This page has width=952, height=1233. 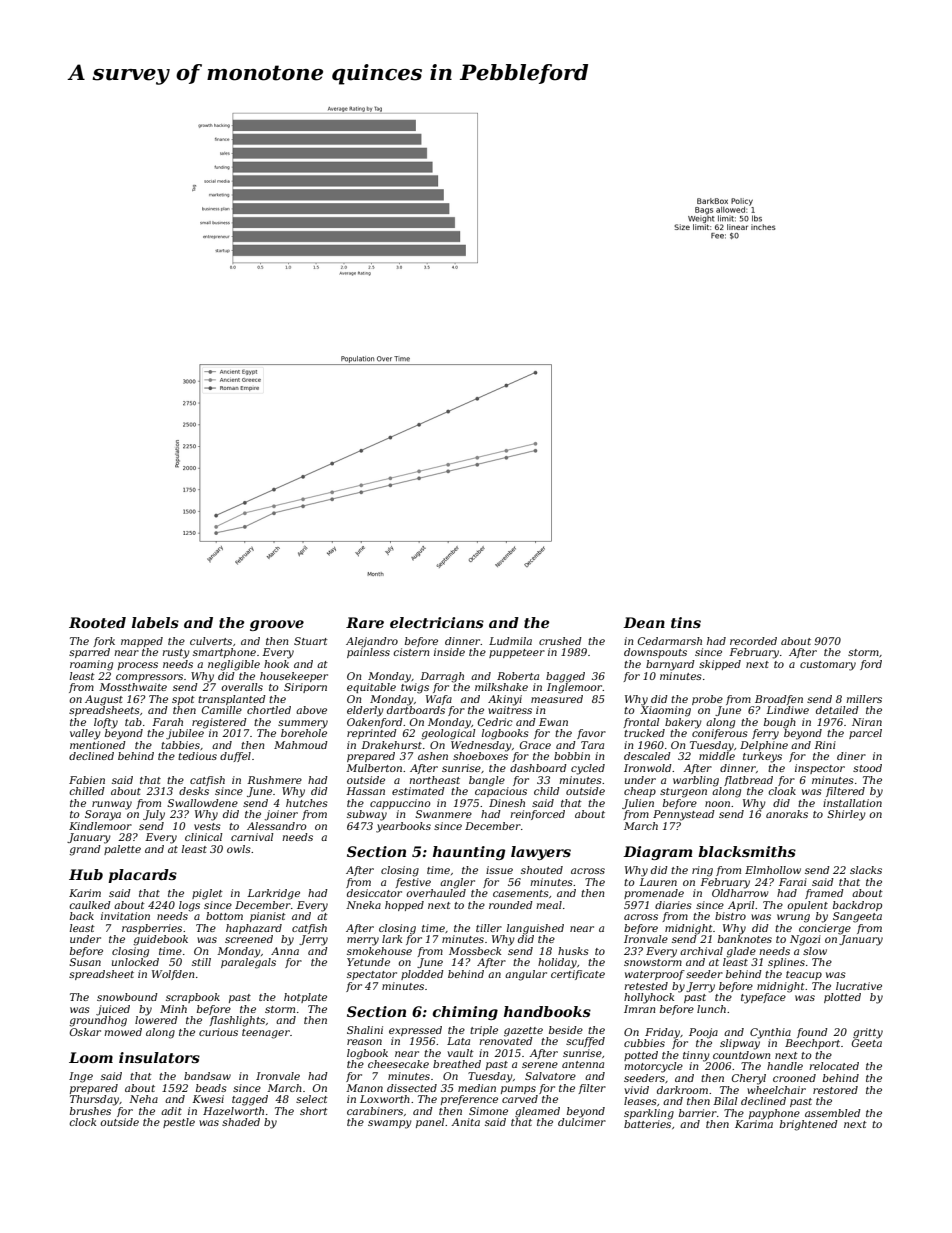 What do you see at coordinates (193, 998) in the page?
I see `scrapbook` at bounding box center [193, 998].
